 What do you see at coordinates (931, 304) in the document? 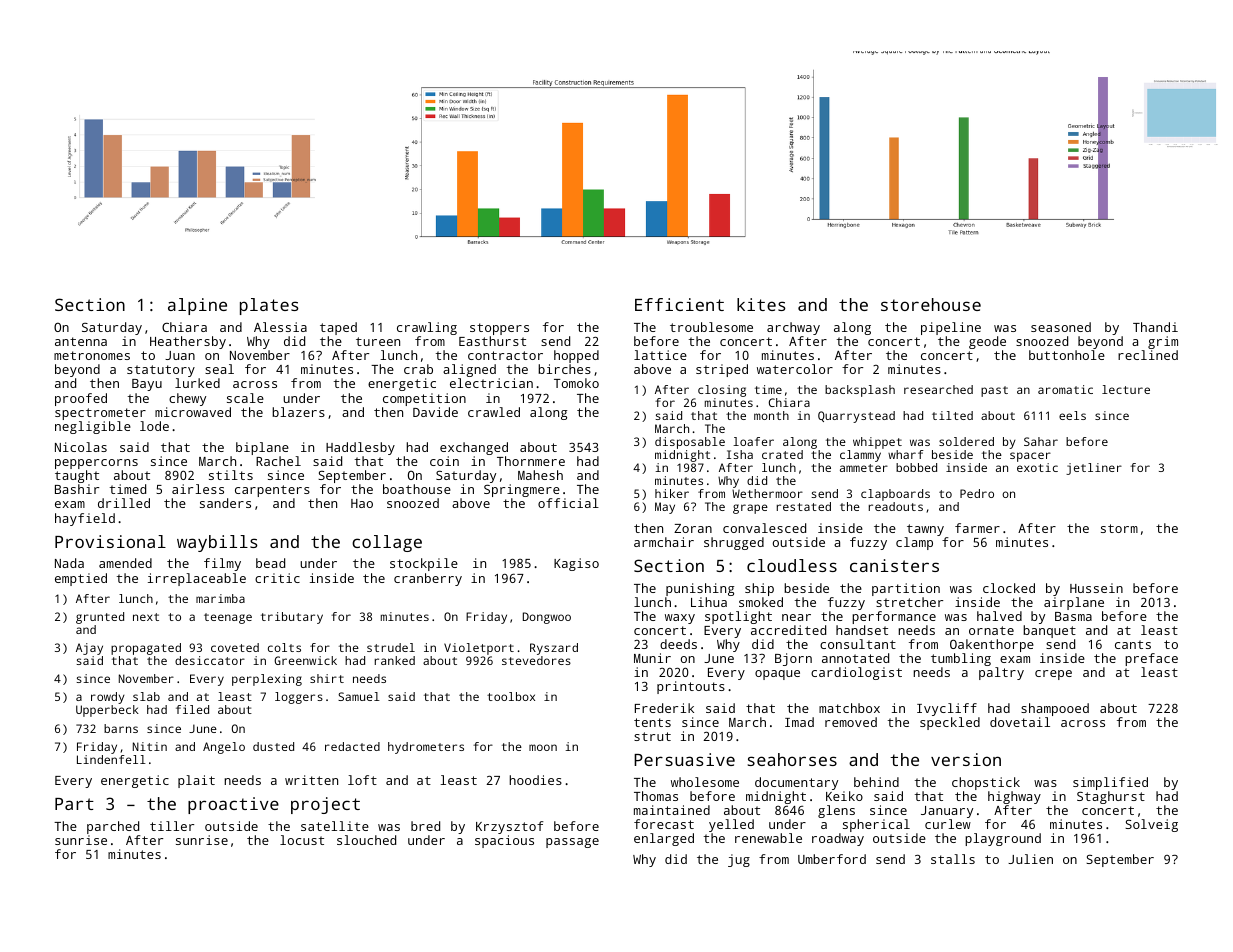
I see `storehouse` at bounding box center [931, 304].
